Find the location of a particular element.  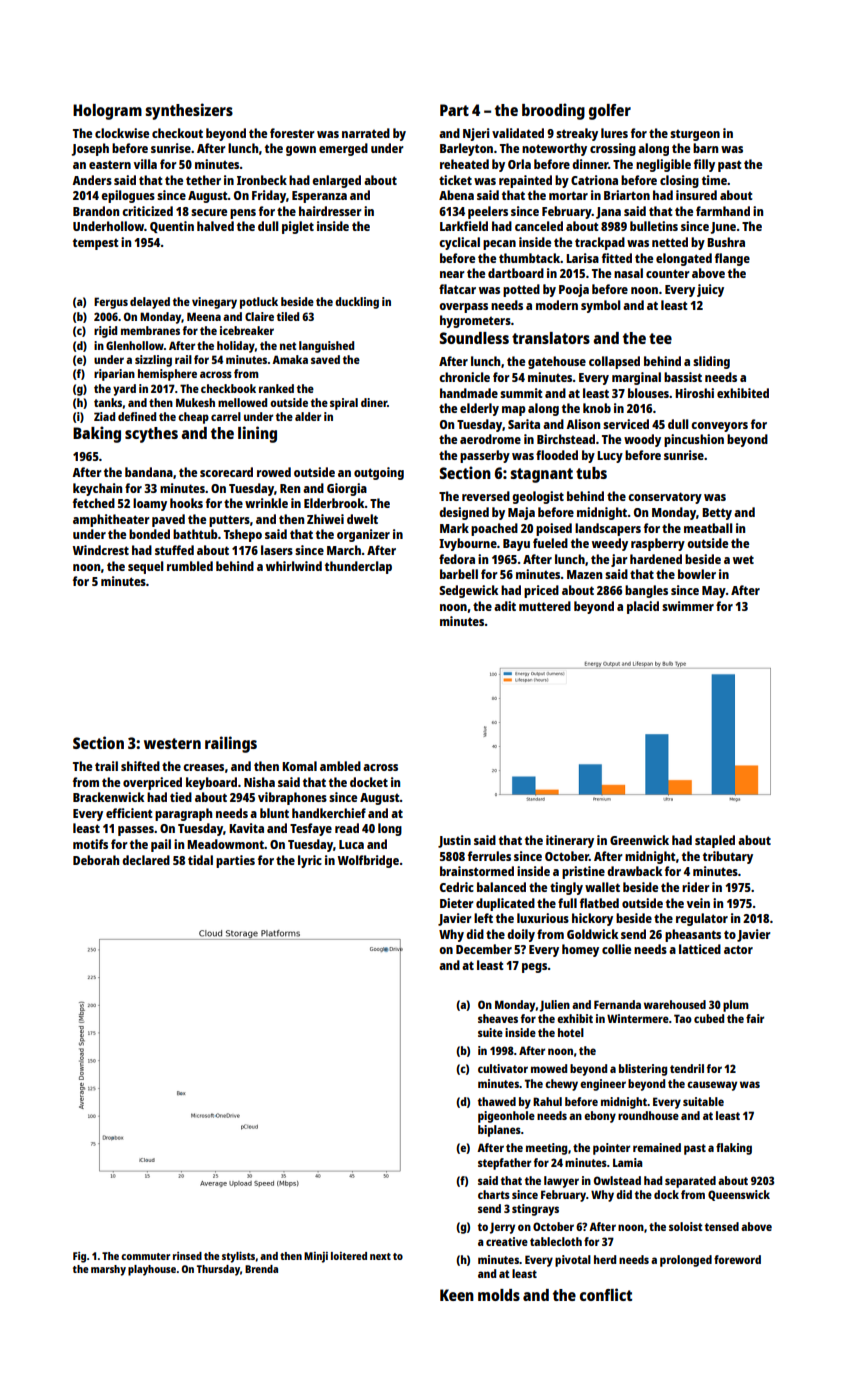

suite is located at coordinates (490, 1032).
